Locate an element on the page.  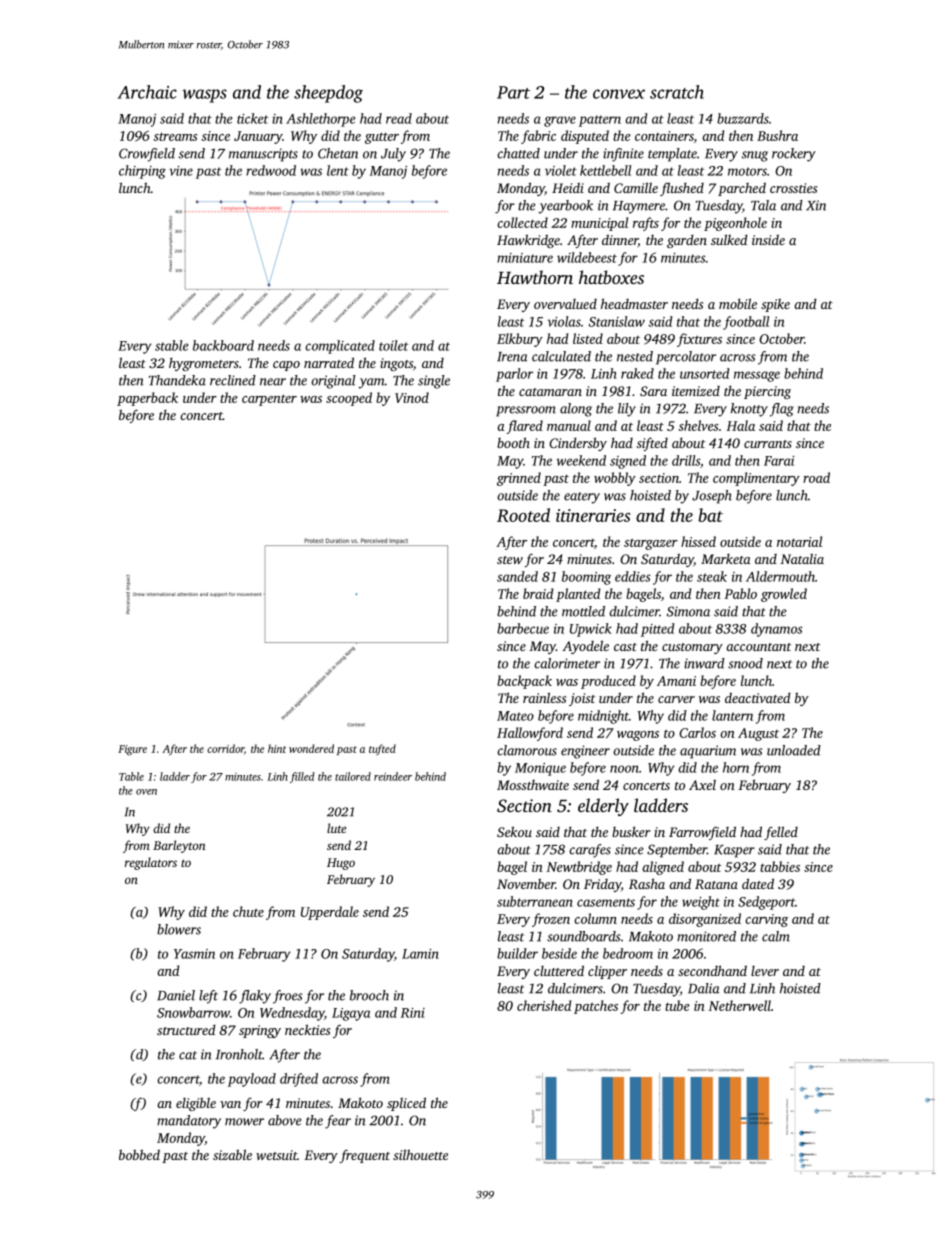
cherished is located at coordinates (544, 1005).
